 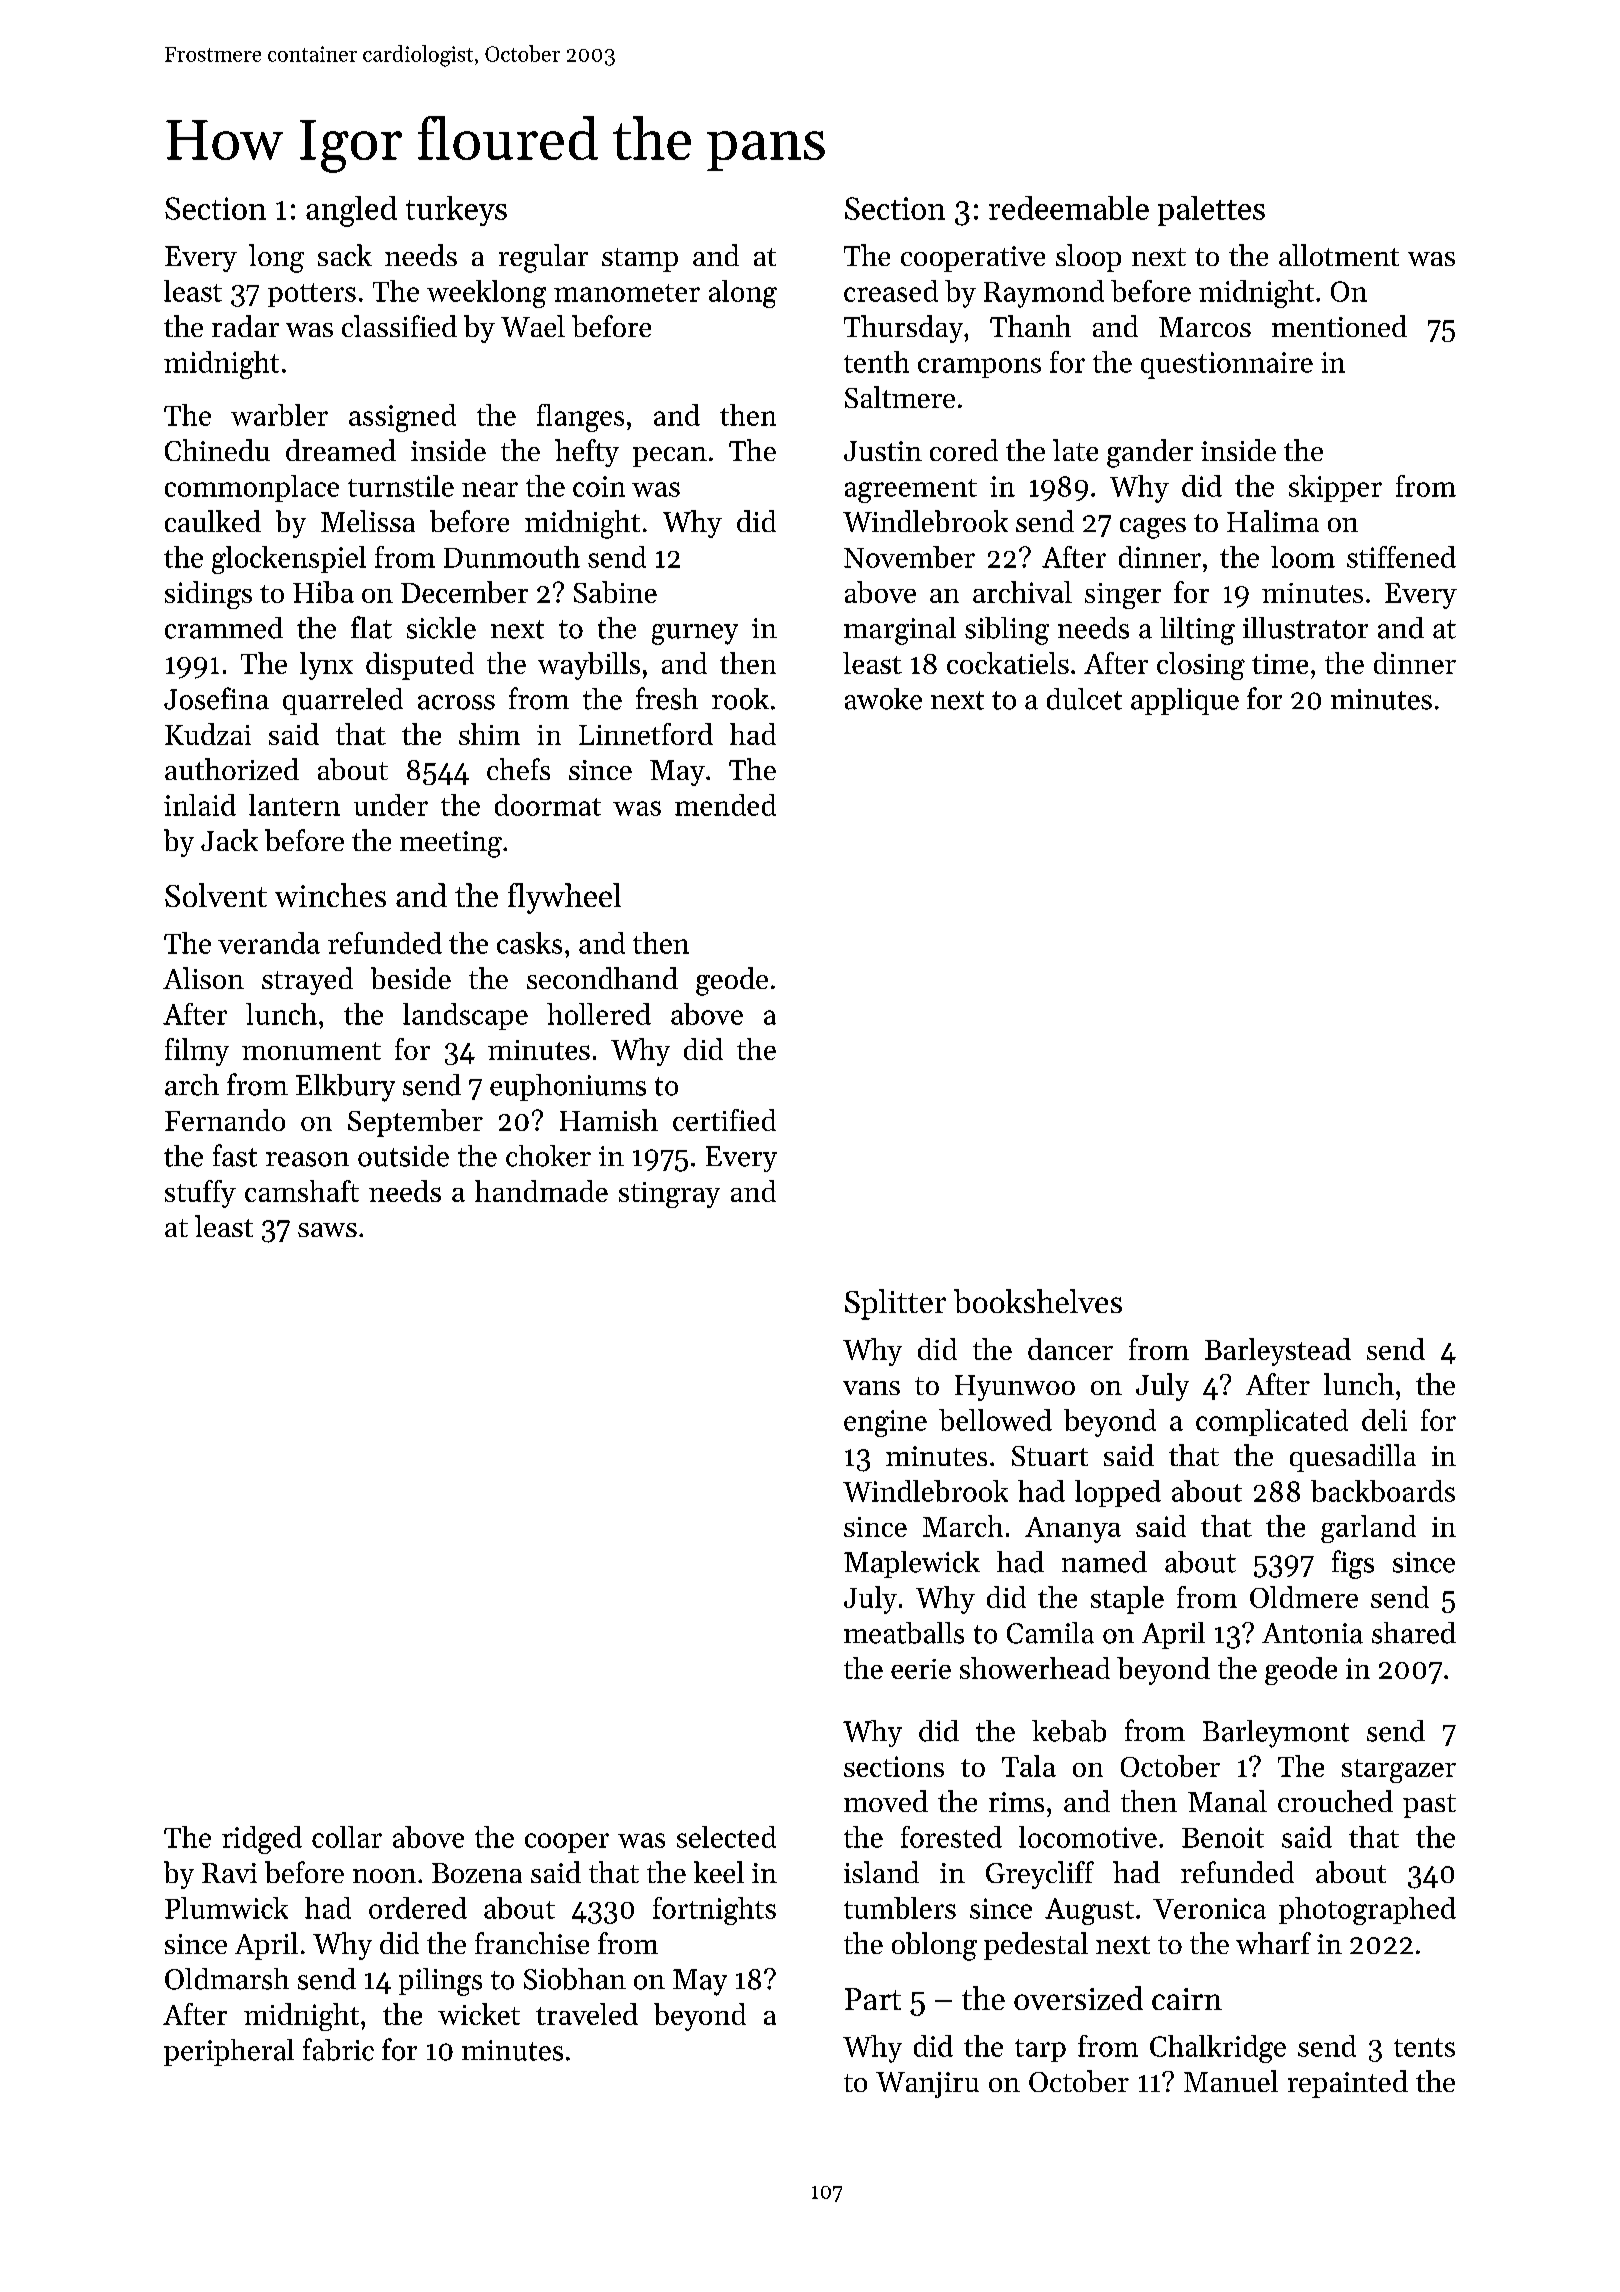 What do you see at coordinates (1424, 2047) in the screenshot?
I see `tents` at bounding box center [1424, 2047].
